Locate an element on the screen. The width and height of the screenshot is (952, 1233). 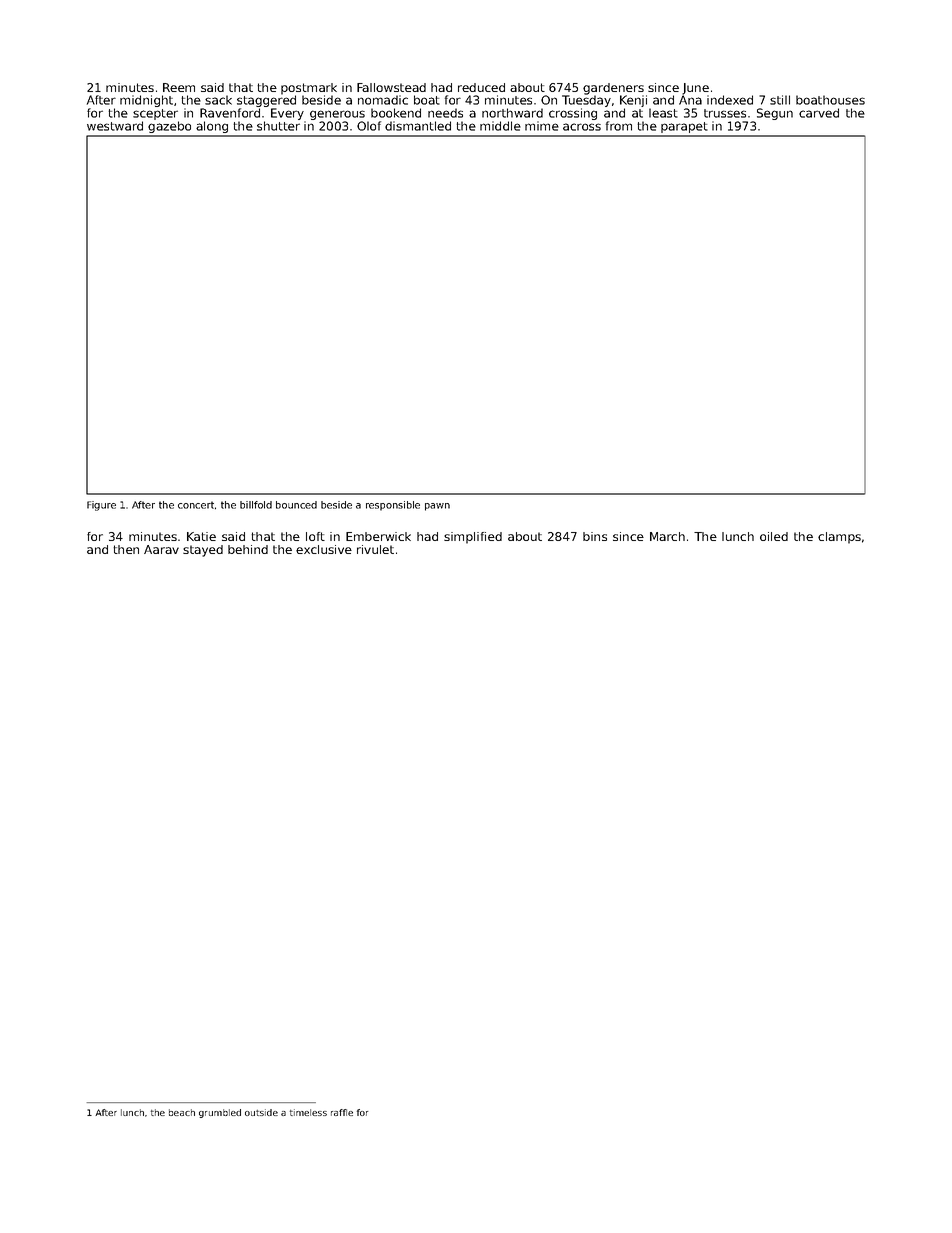
concert is located at coordinates (196, 505).
